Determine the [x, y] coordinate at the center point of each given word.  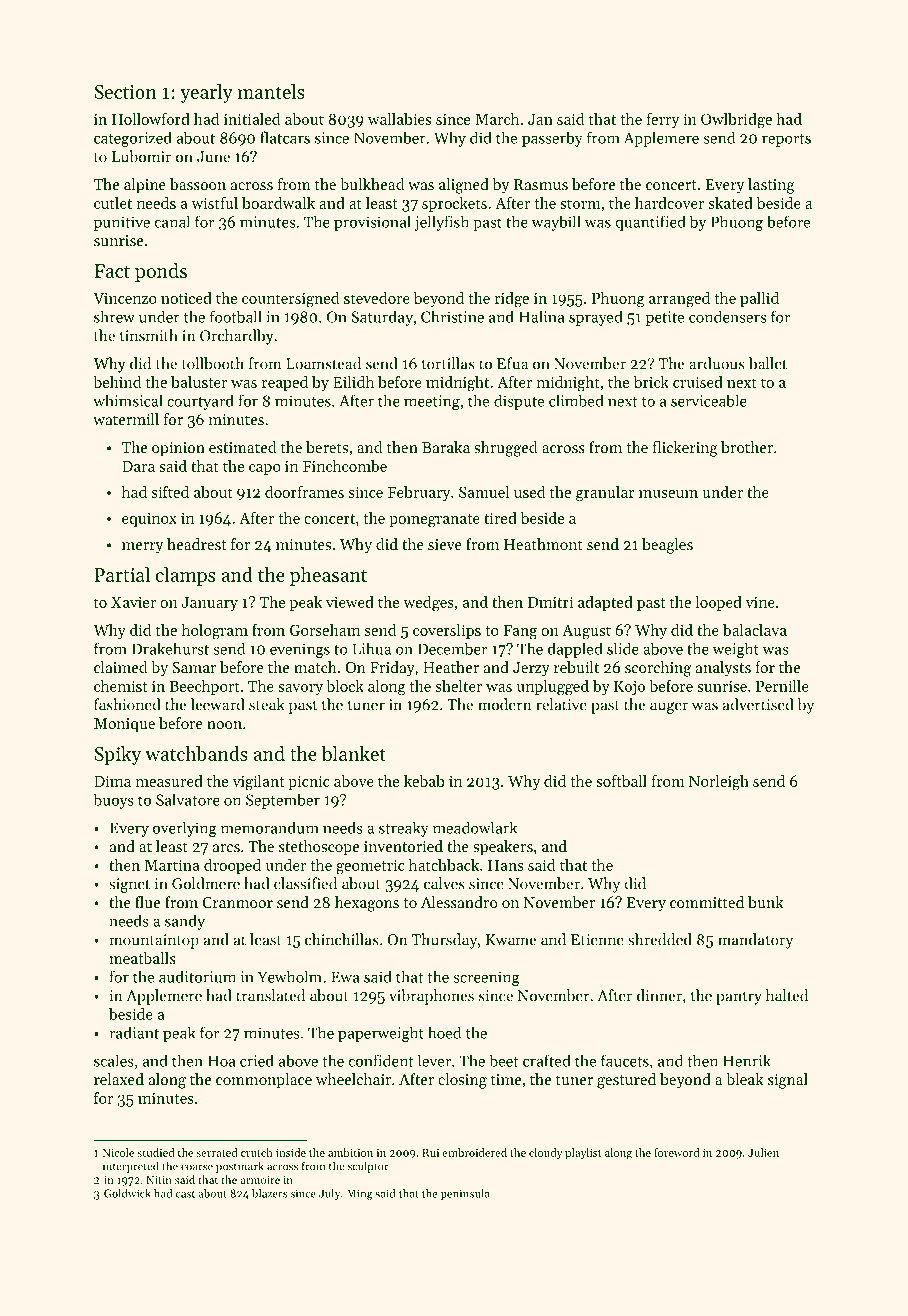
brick [651, 382]
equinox [149, 520]
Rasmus [541, 184]
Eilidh [353, 382]
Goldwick [127, 1193]
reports [786, 140]
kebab [424, 781]
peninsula [465, 1194]
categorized [133, 139]
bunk [766, 902]
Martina [172, 865]
